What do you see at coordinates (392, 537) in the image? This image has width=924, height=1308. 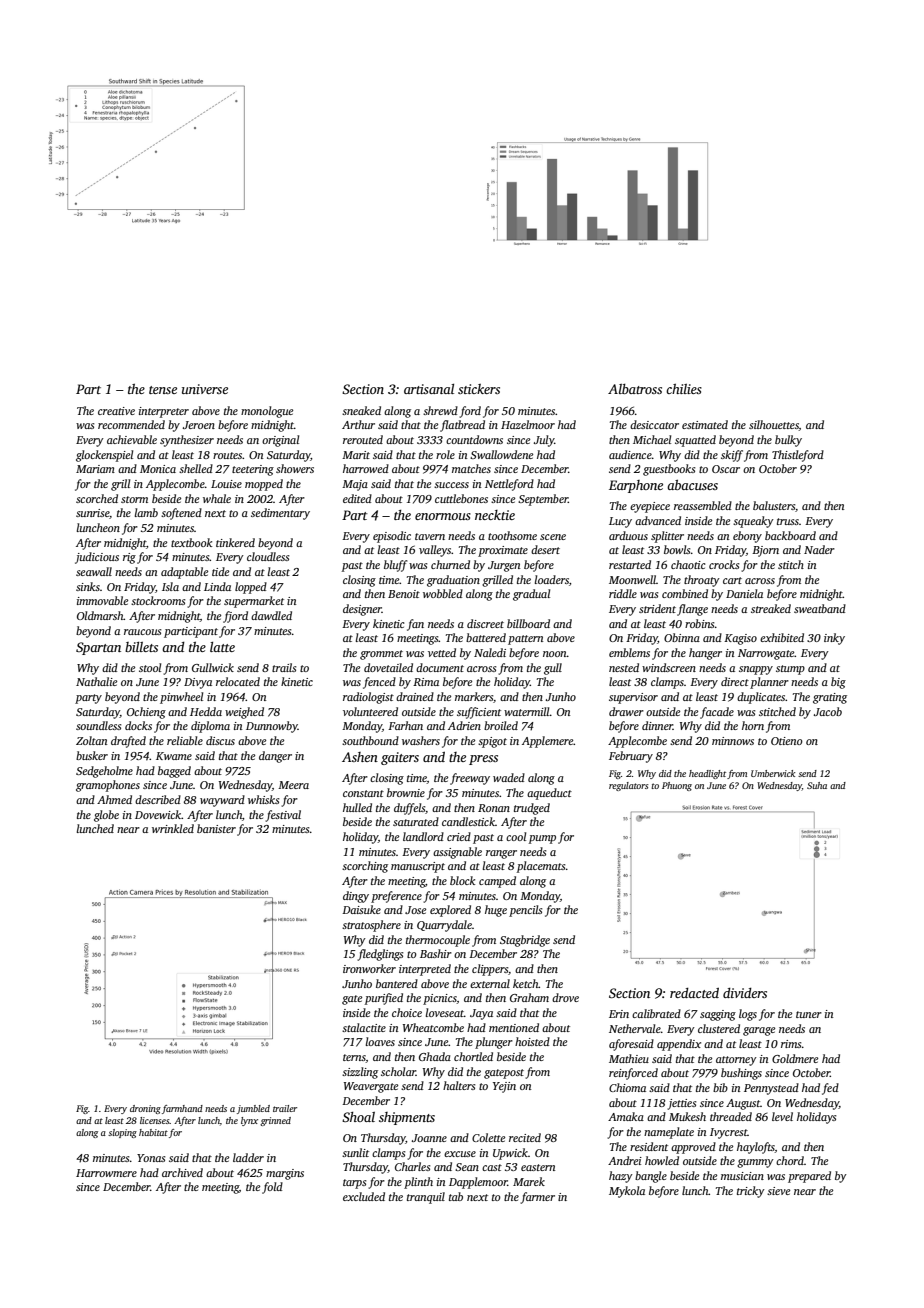 I see `episodic` at bounding box center [392, 537].
